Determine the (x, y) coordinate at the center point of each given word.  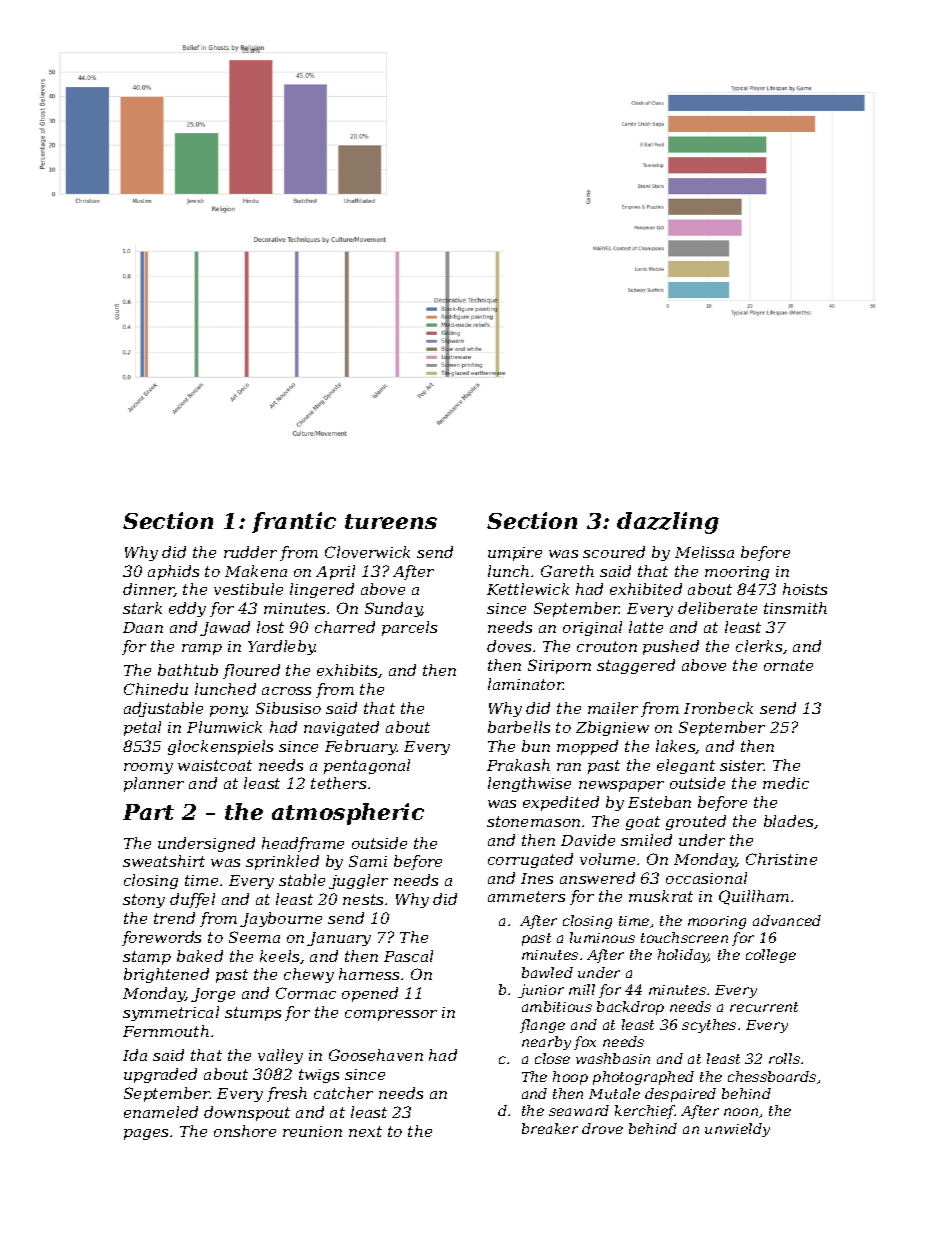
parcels (409, 628)
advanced (787, 920)
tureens (391, 521)
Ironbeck (718, 708)
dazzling (668, 523)
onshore (245, 1131)
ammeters (526, 896)
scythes (709, 1026)
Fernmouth (166, 1031)
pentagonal (367, 766)
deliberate (717, 608)
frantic (294, 522)
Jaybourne (281, 919)
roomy (148, 768)
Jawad (225, 628)
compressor (391, 1015)
